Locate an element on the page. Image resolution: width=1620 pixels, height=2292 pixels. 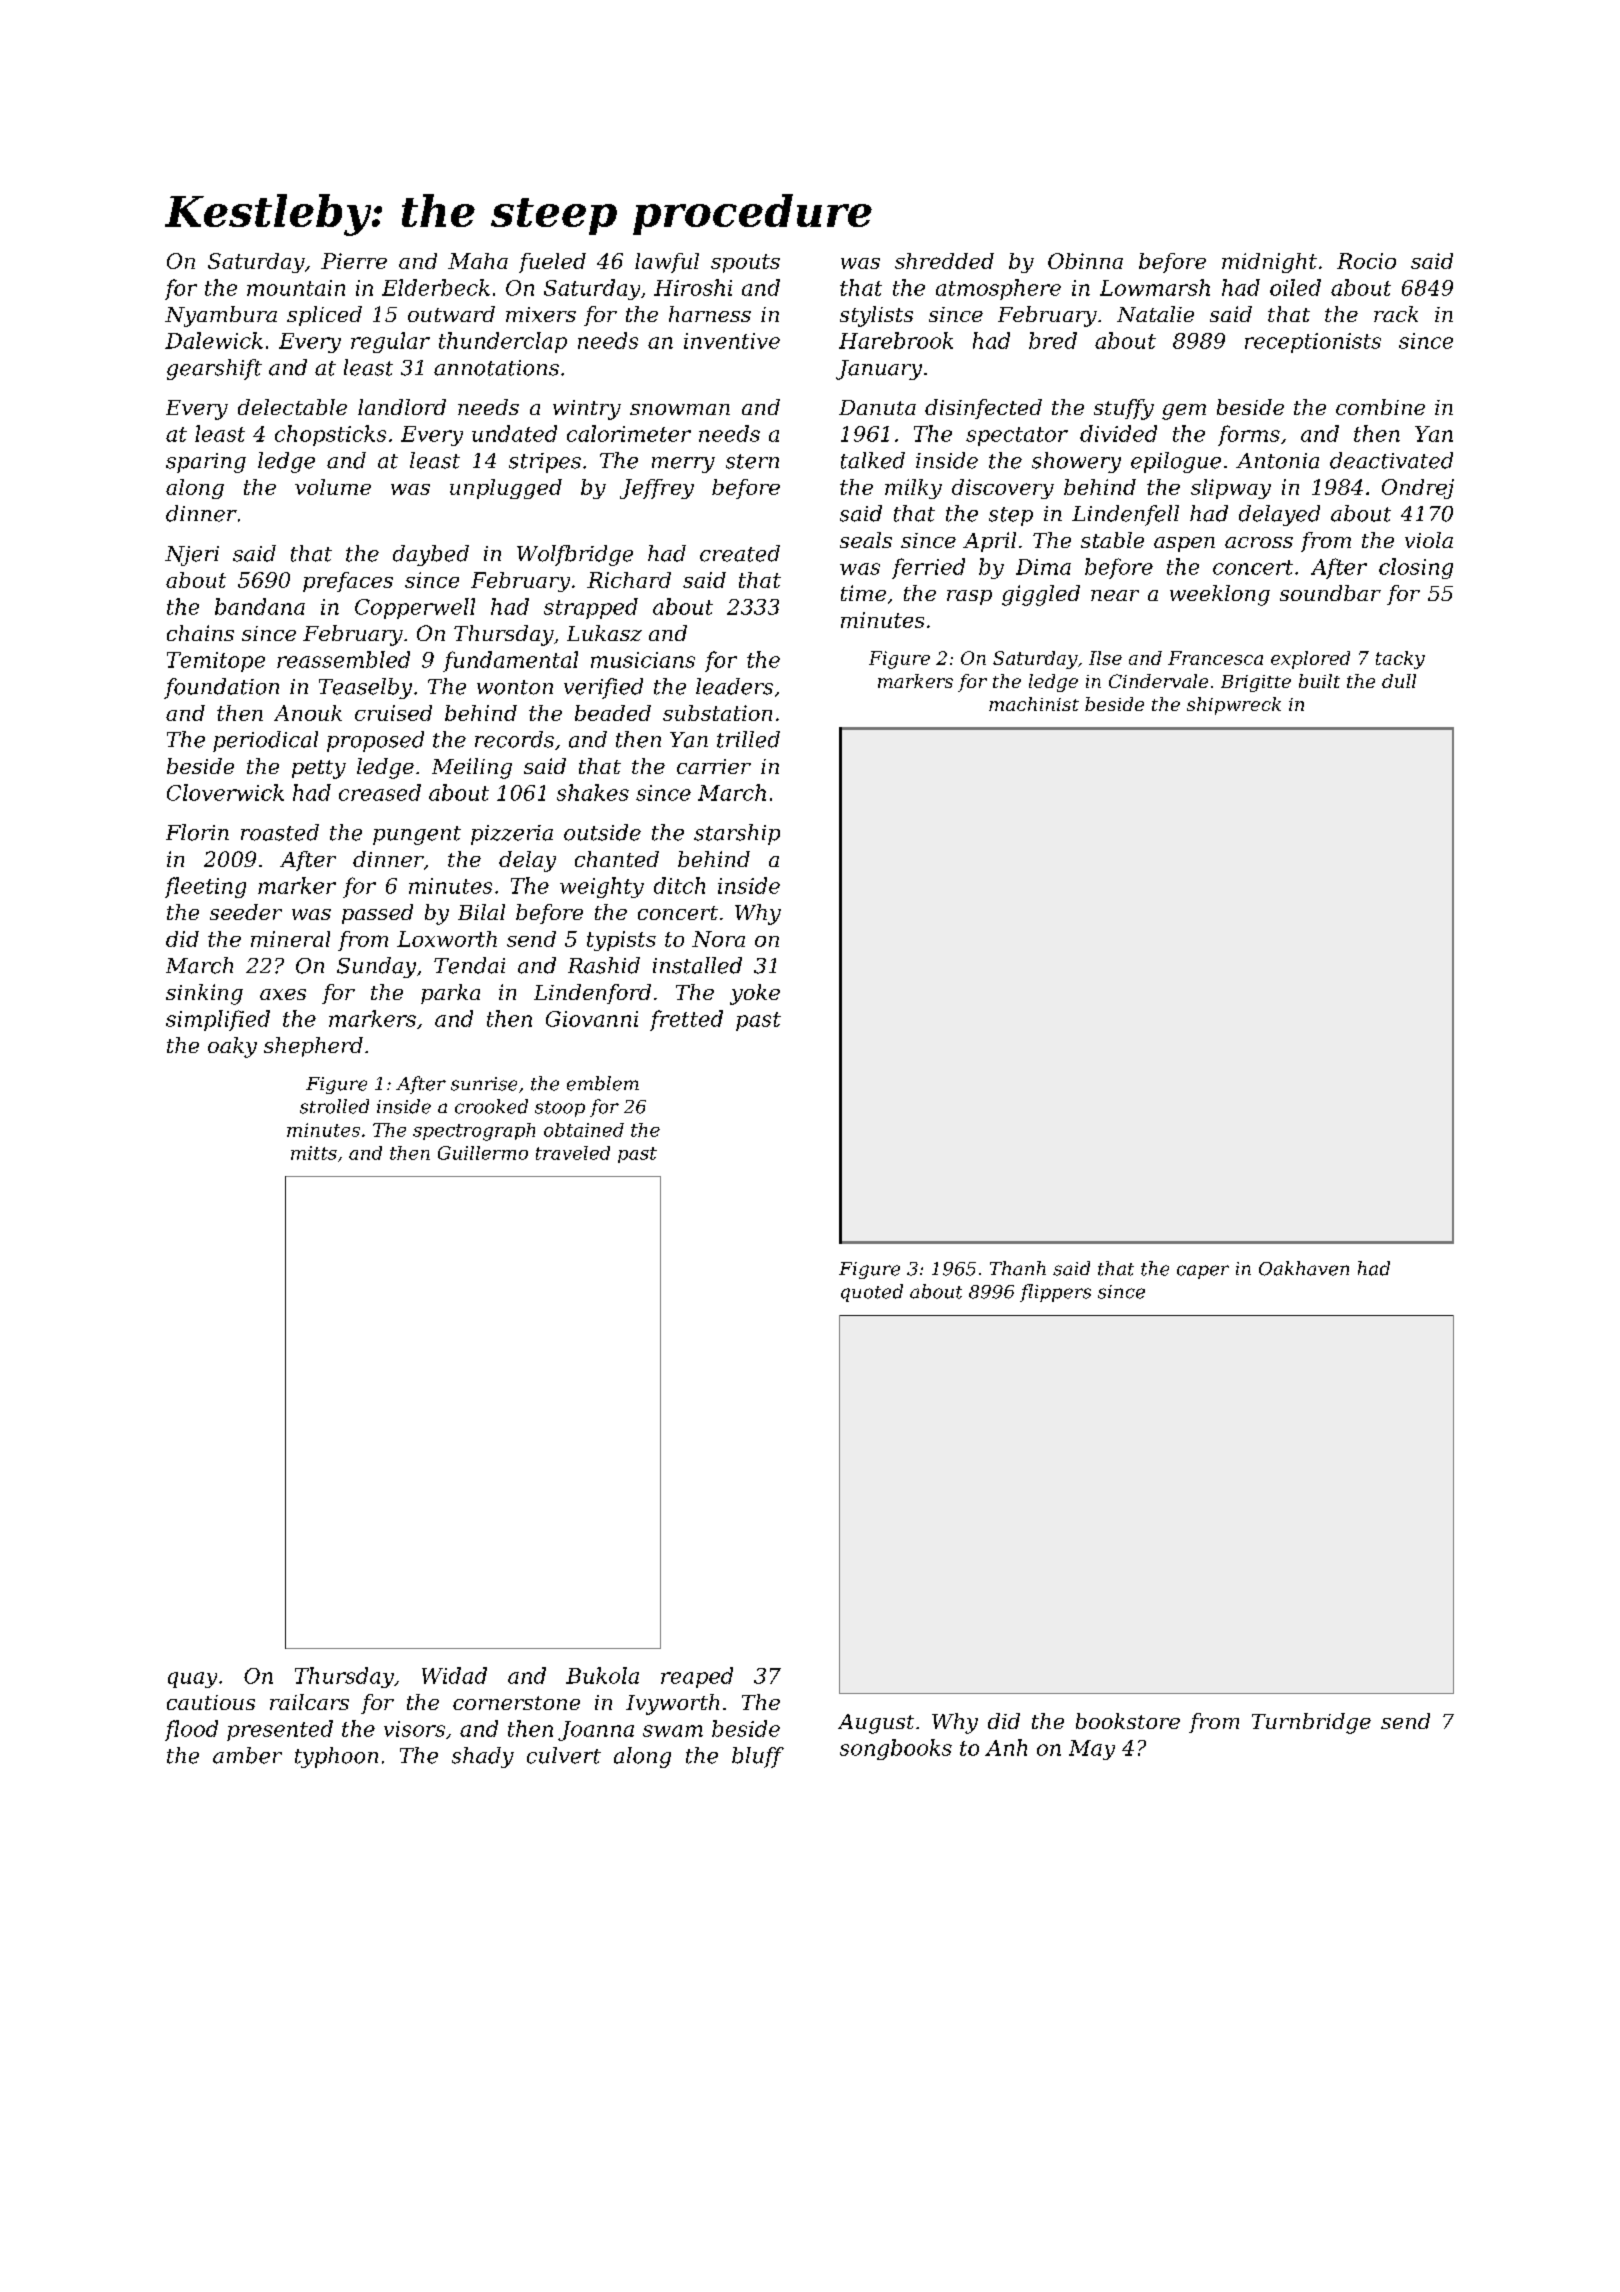
shady is located at coordinates (483, 1757).
